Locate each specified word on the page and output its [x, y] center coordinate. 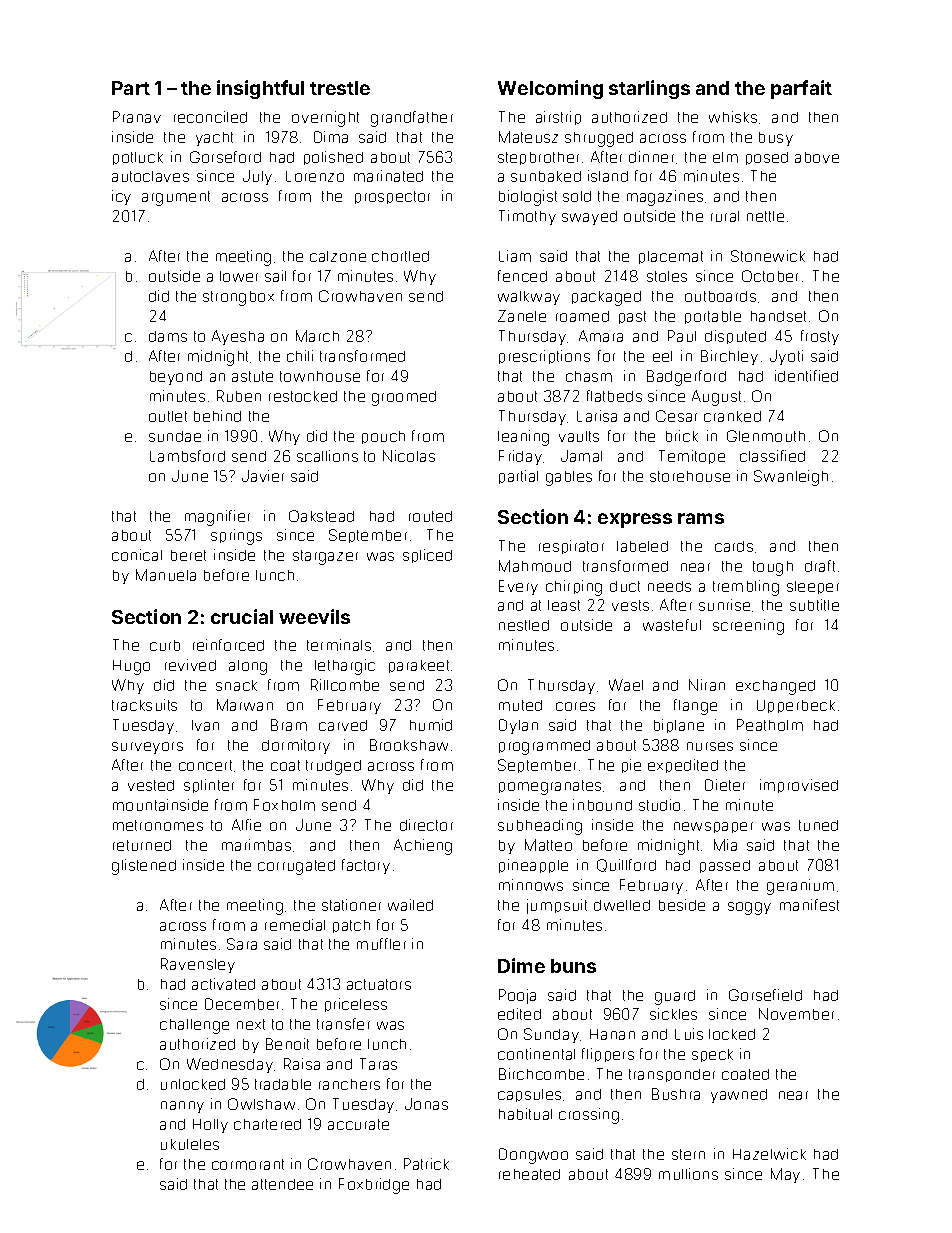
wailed [410, 905]
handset [778, 316]
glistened [144, 867]
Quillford [626, 865]
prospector [392, 197]
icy [121, 197]
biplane [679, 726]
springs [236, 537]
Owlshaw [261, 1104]
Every [518, 587]
